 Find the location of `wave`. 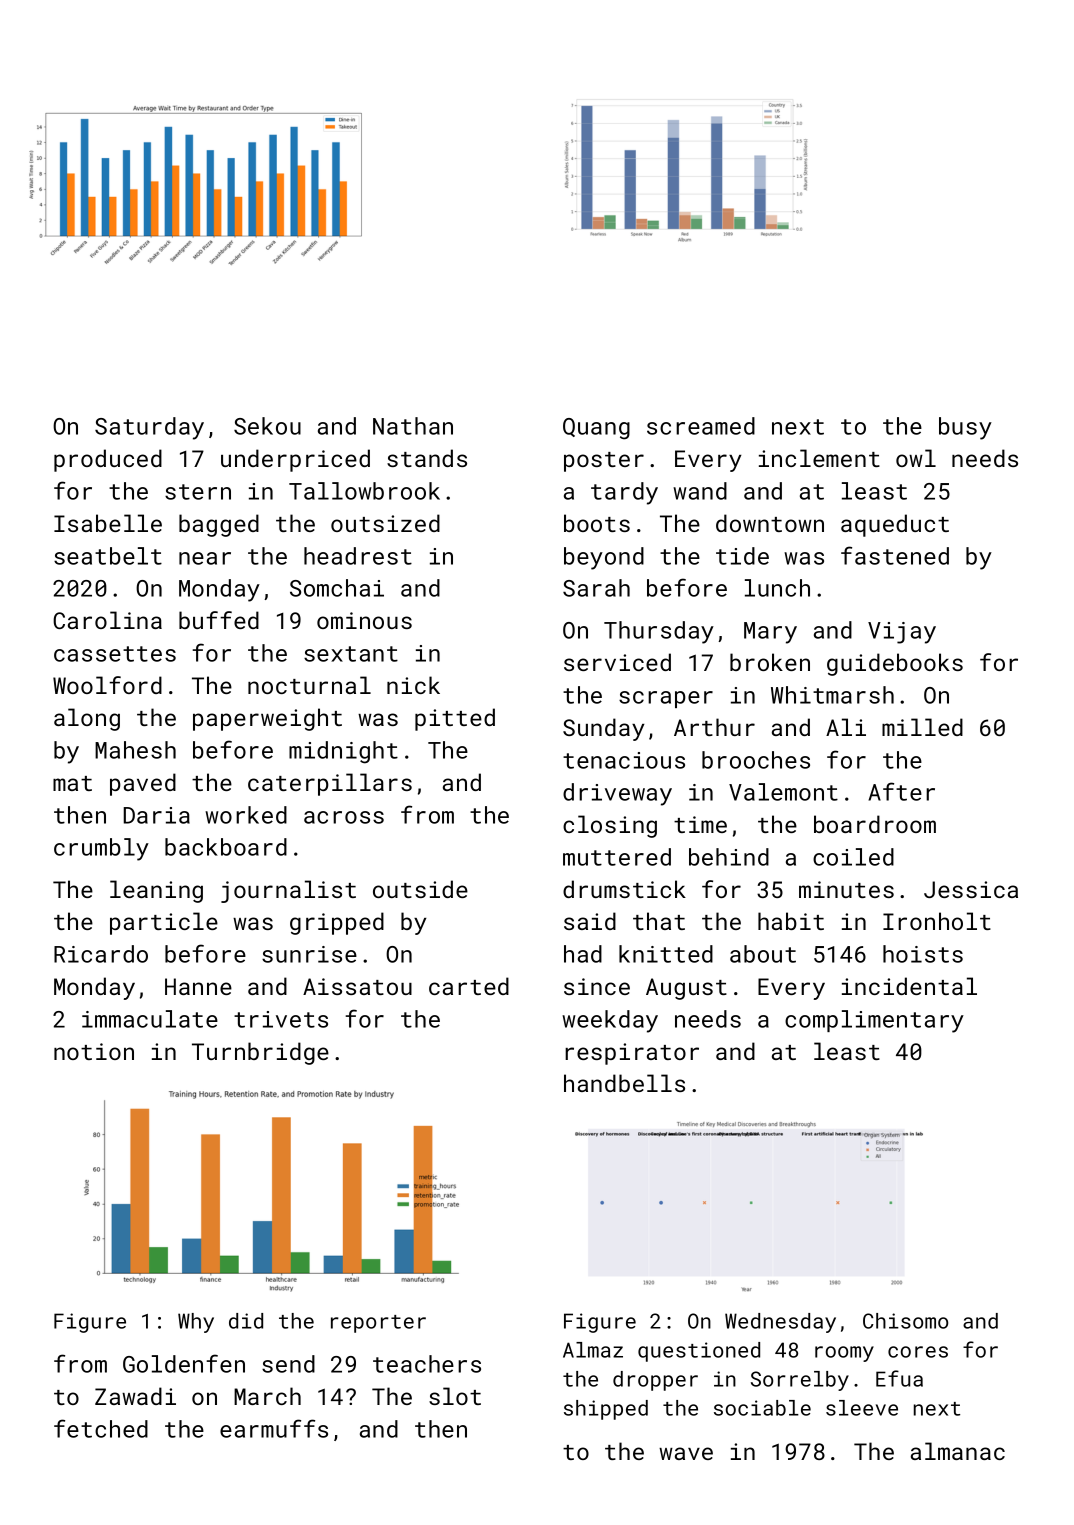

wave is located at coordinates (686, 1453).
